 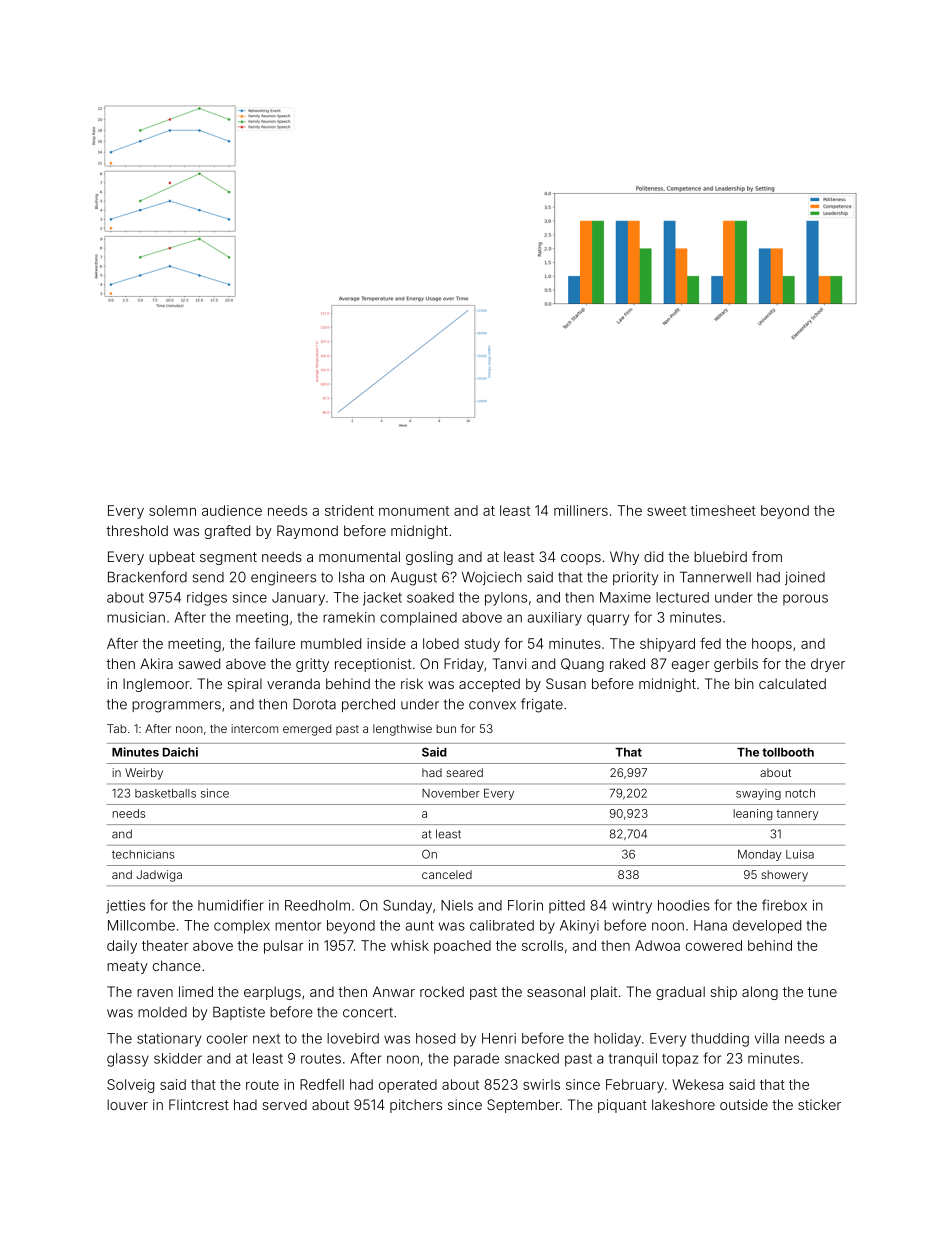 I want to click on leaning, so click(x=752, y=815).
